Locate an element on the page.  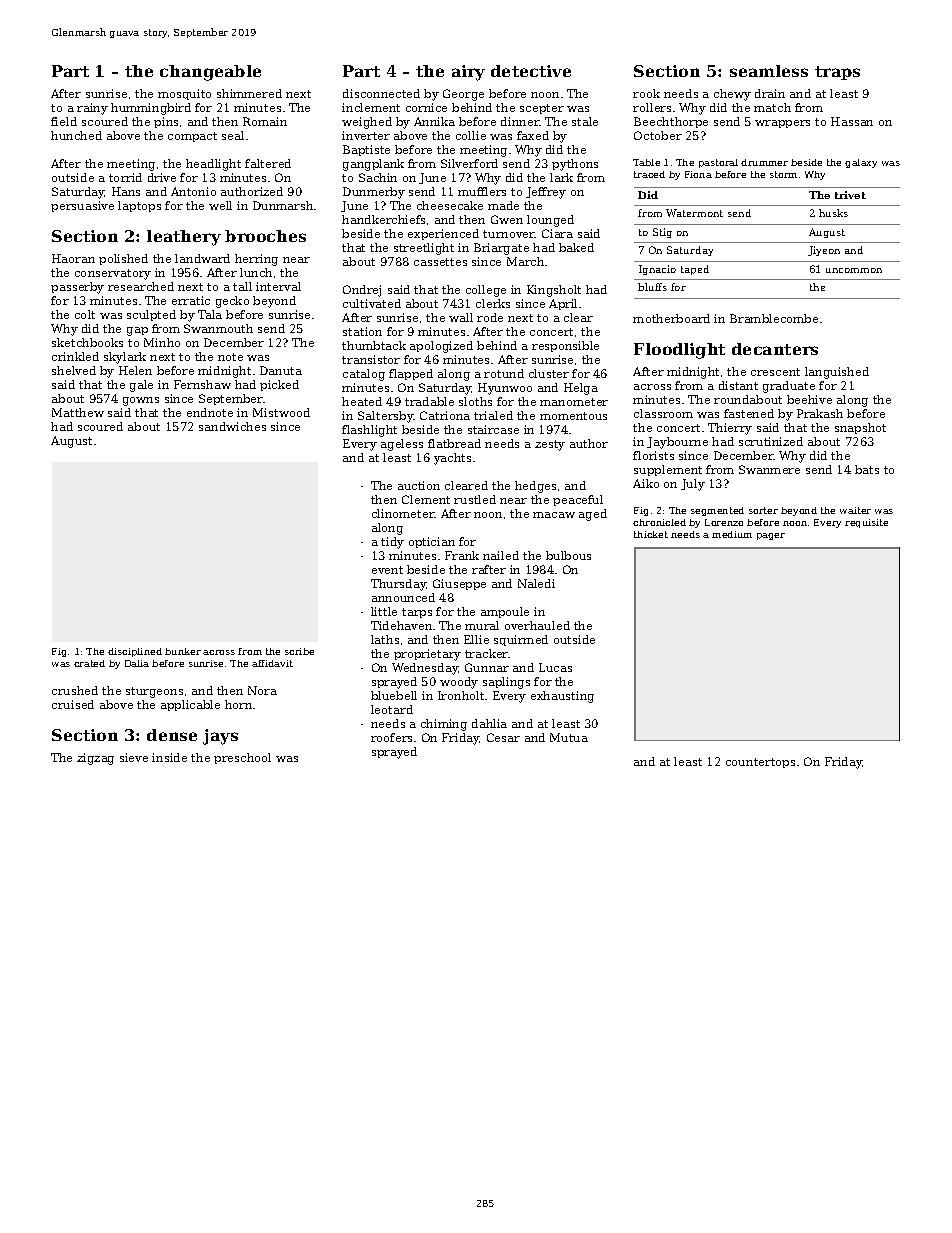
disciplined is located at coordinates (135, 652).
